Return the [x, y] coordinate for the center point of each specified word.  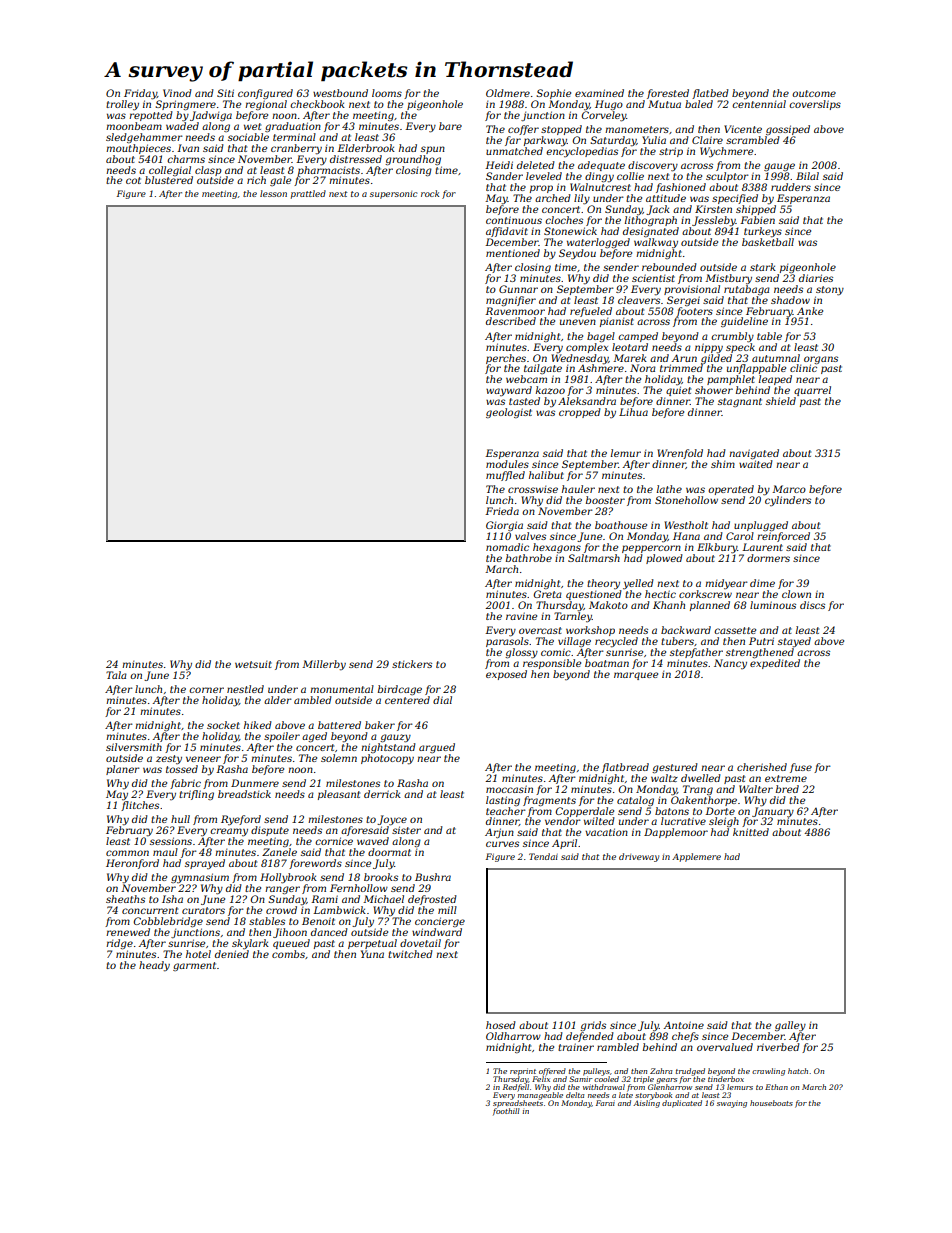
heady [154, 966]
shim [723, 464]
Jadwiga [211, 116]
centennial [759, 104]
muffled [505, 476]
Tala [116, 675]
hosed [501, 1025]
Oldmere [508, 93]
